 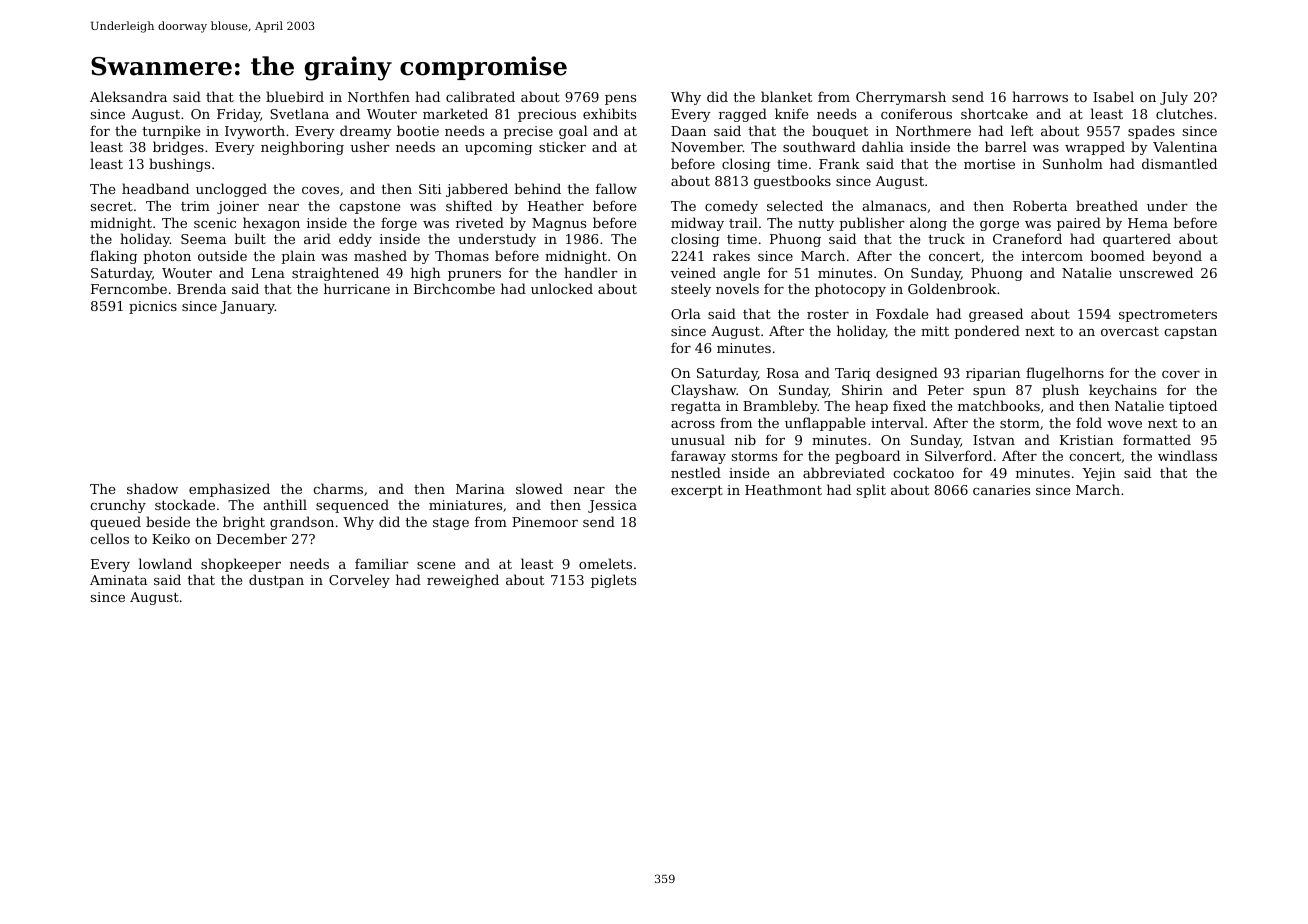 What do you see at coordinates (465, 505) in the page?
I see `miniatures` at bounding box center [465, 505].
